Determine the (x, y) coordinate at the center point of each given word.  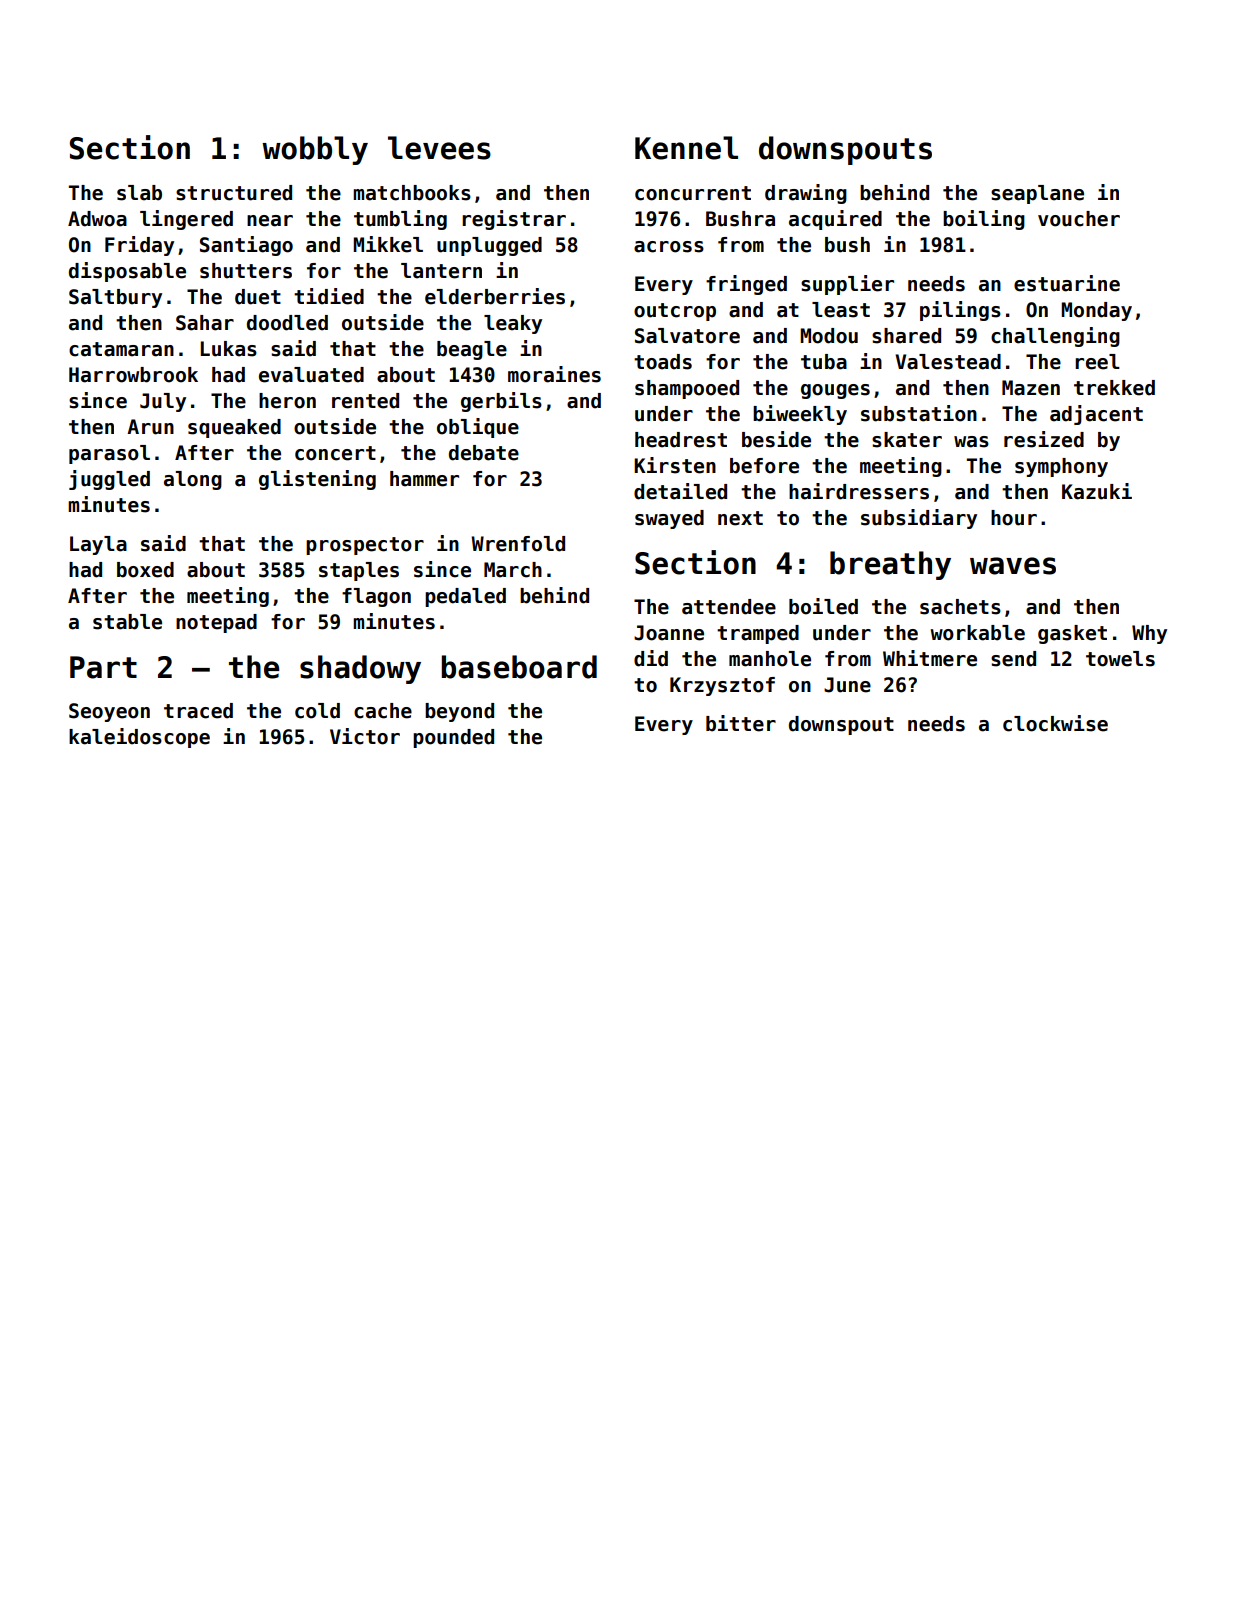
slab (139, 193)
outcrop (675, 312)
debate (484, 453)
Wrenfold (518, 544)
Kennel (686, 148)
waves (1013, 566)
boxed (145, 570)
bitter (741, 723)
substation (919, 413)
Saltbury (115, 298)
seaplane (1037, 194)
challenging (1055, 337)
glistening (317, 480)
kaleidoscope (139, 738)
